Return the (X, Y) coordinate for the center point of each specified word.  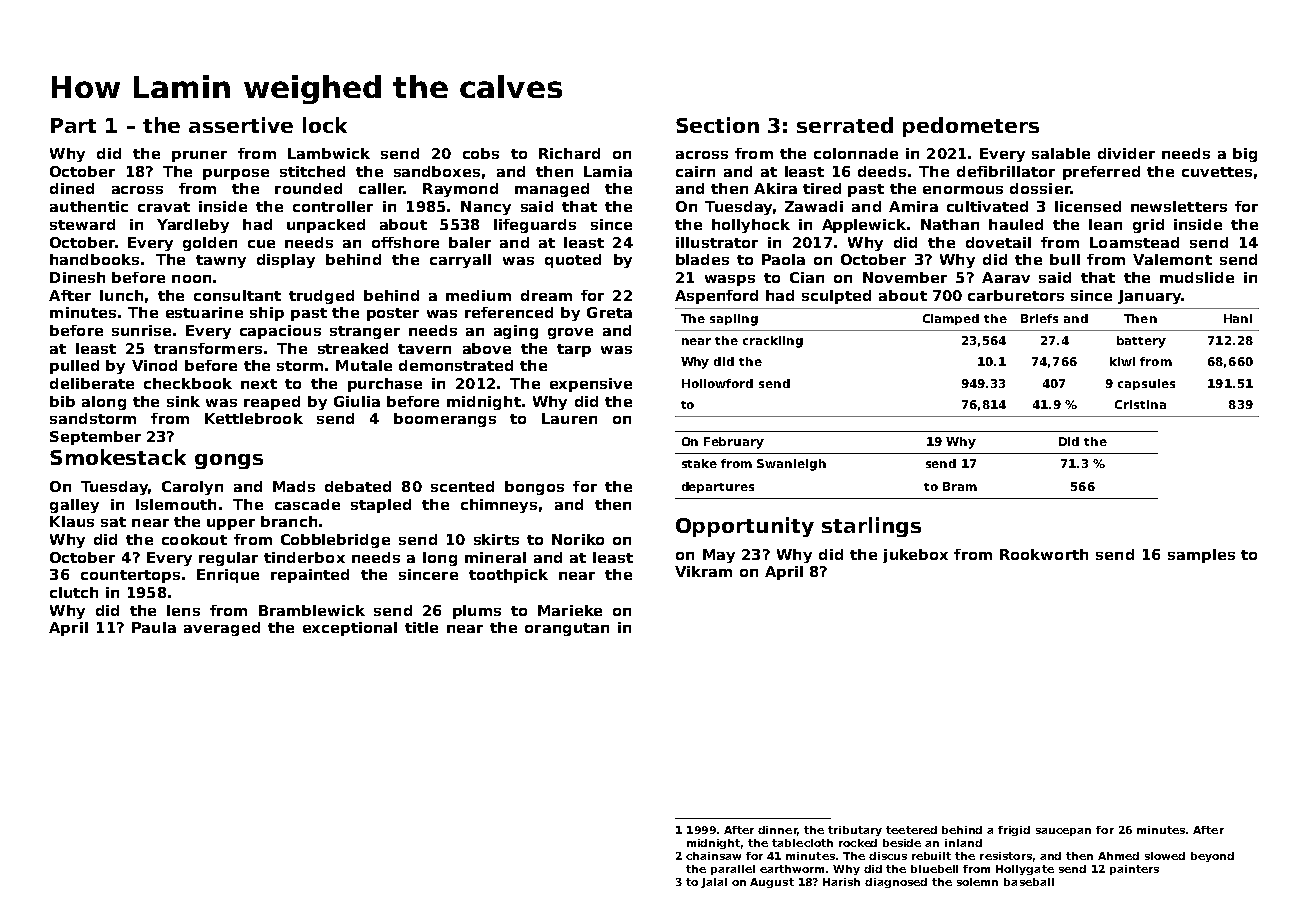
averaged (222, 629)
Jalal (714, 883)
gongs (229, 461)
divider (1126, 153)
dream (546, 295)
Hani (1238, 318)
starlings (871, 527)
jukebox (915, 556)
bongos (534, 488)
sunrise (141, 330)
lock (325, 125)
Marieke (570, 610)
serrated (845, 125)
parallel (733, 870)
